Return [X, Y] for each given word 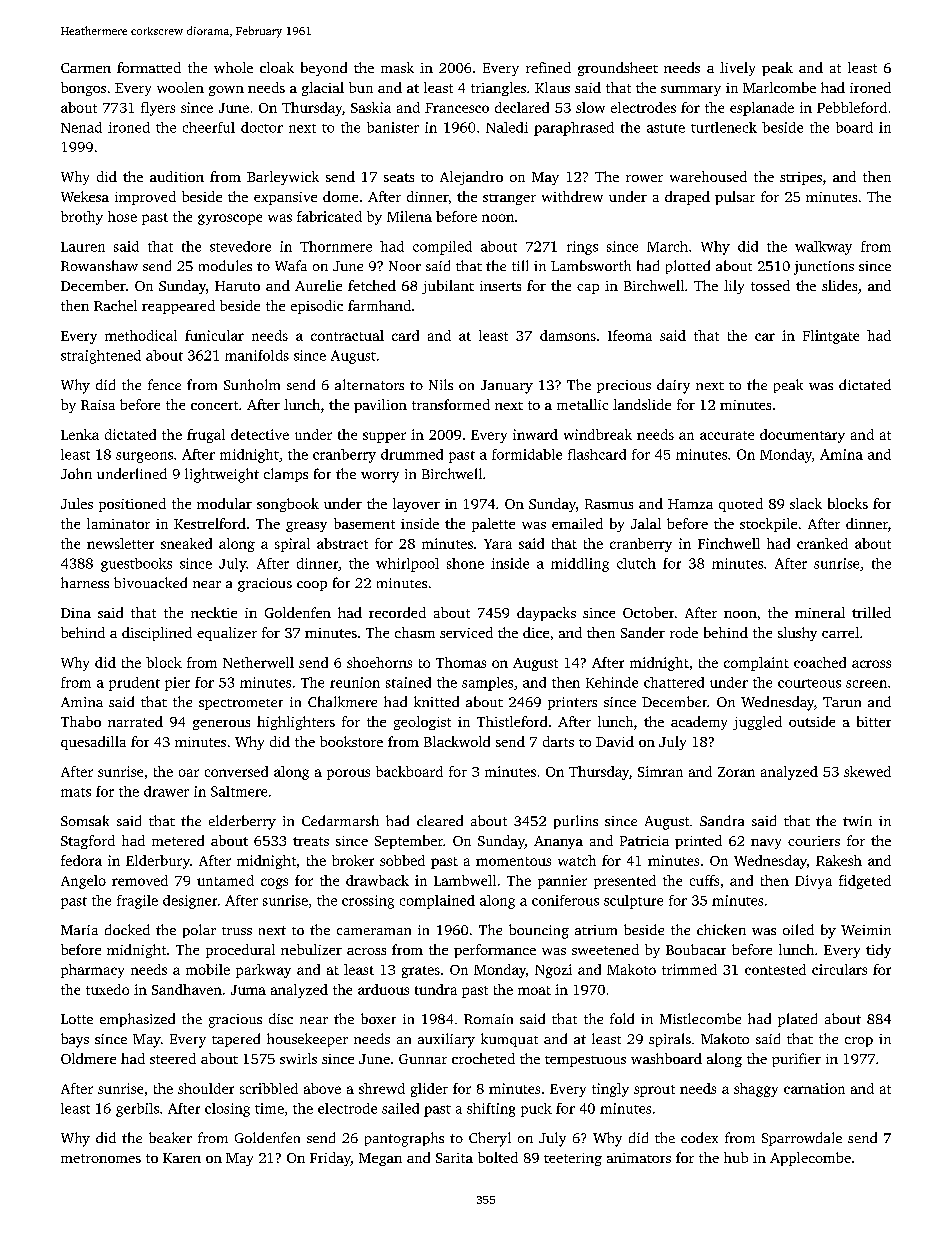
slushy [797, 634]
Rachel [115, 305]
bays [75, 1040]
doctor [262, 127]
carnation [814, 1088]
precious [624, 386]
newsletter [120, 543]
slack [806, 503]
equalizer [227, 634]
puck [536, 1110]
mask [397, 67]
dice [536, 632]
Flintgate [831, 337]
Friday [330, 1159]
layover [416, 505]
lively [737, 69]
